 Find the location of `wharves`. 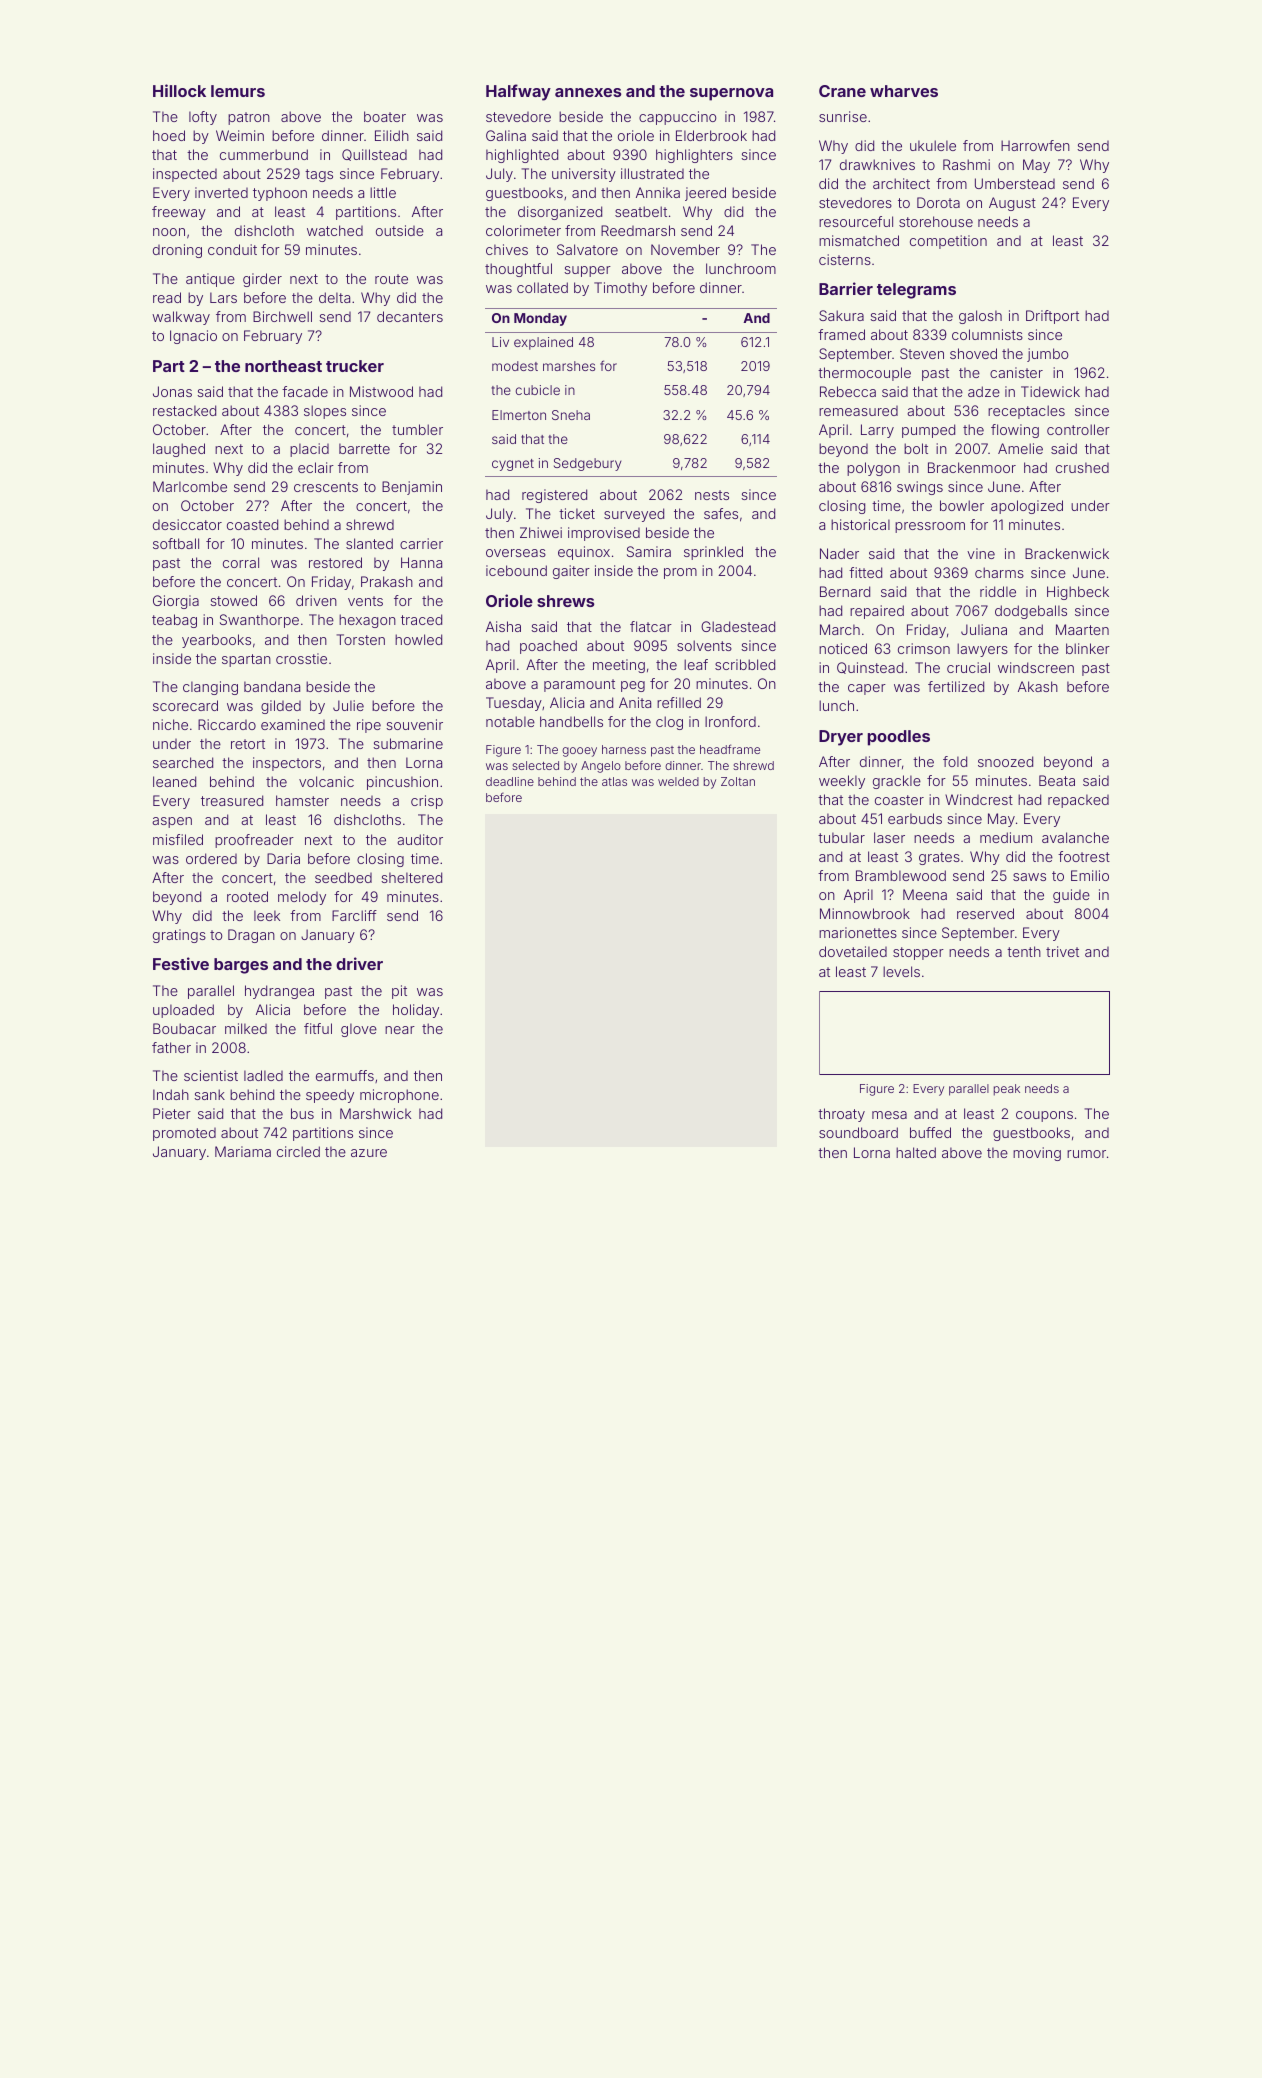

wharves is located at coordinates (904, 91).
